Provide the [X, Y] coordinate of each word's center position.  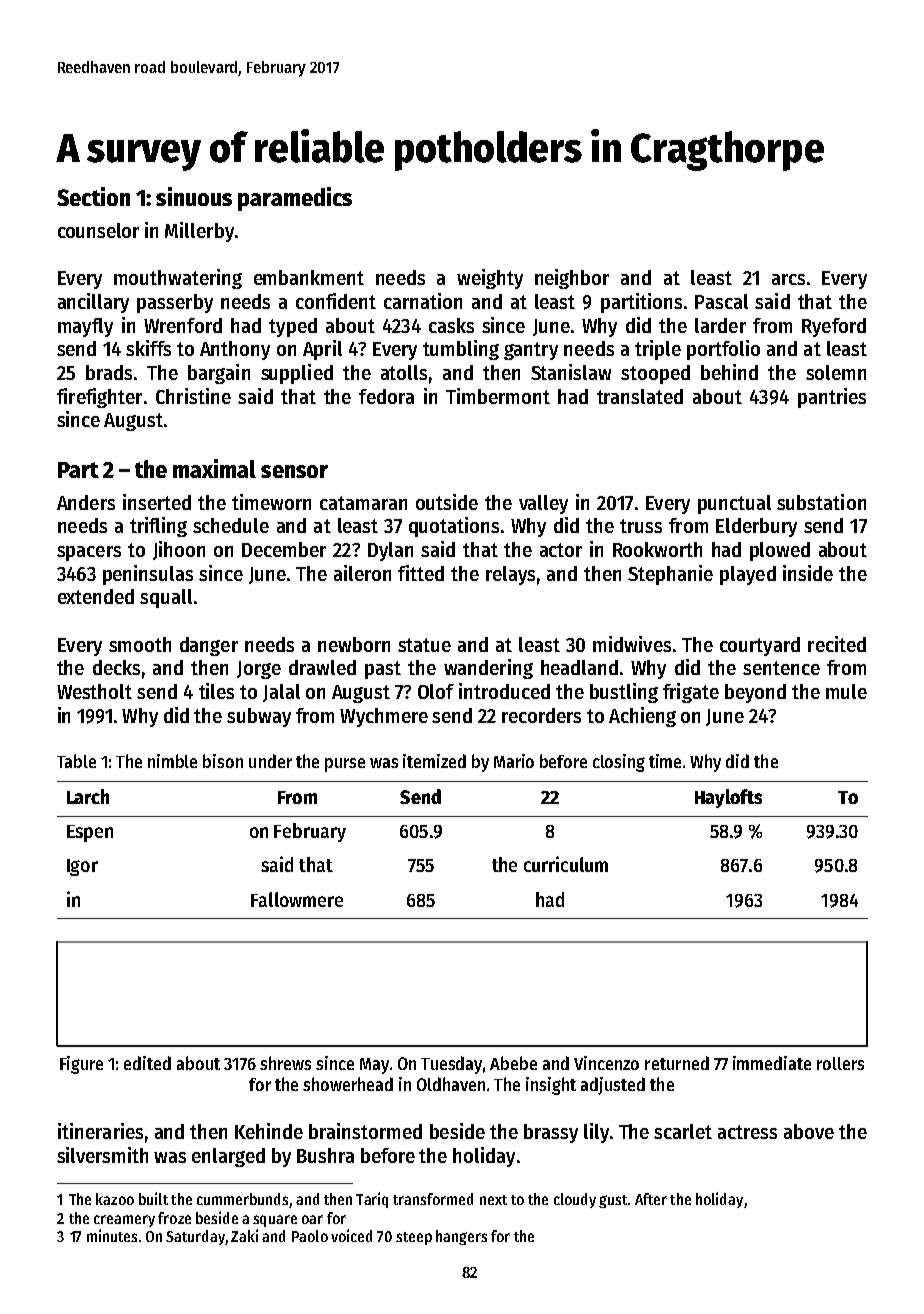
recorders [541, 715]
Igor [82, 867]
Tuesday [452, 1065]
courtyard [760, 646]
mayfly [85, 327]
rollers [840, 1063]
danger [209, 646]
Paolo [310, 1236]
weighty [490, 279]
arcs [788, 279]
